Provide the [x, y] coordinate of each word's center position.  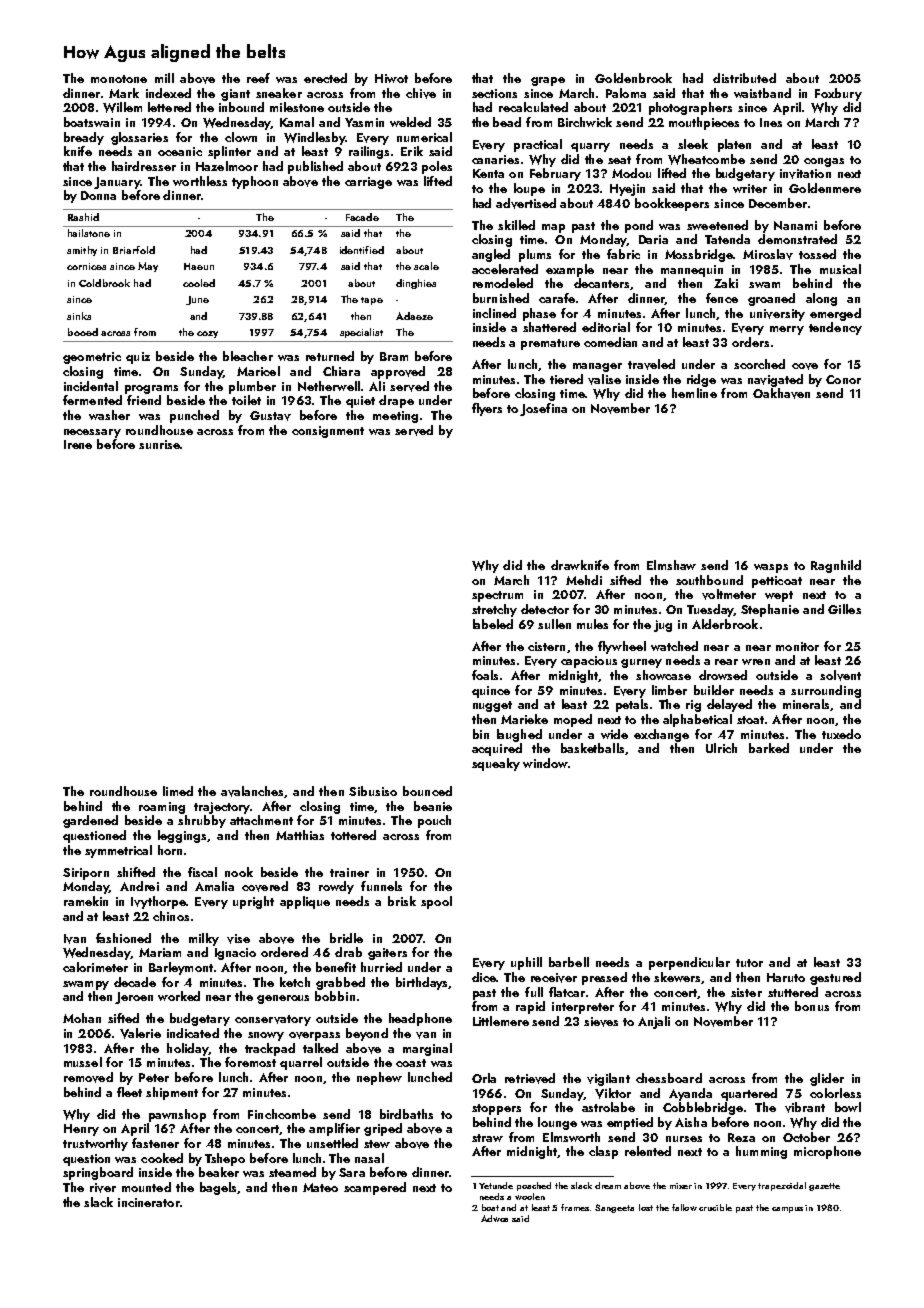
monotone [119, 79]
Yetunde [496, 1185]
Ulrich [721, 748]
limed [178, 791]
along [821, 299]
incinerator [149, 1202]
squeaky [496, 764]
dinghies [416, 284]
